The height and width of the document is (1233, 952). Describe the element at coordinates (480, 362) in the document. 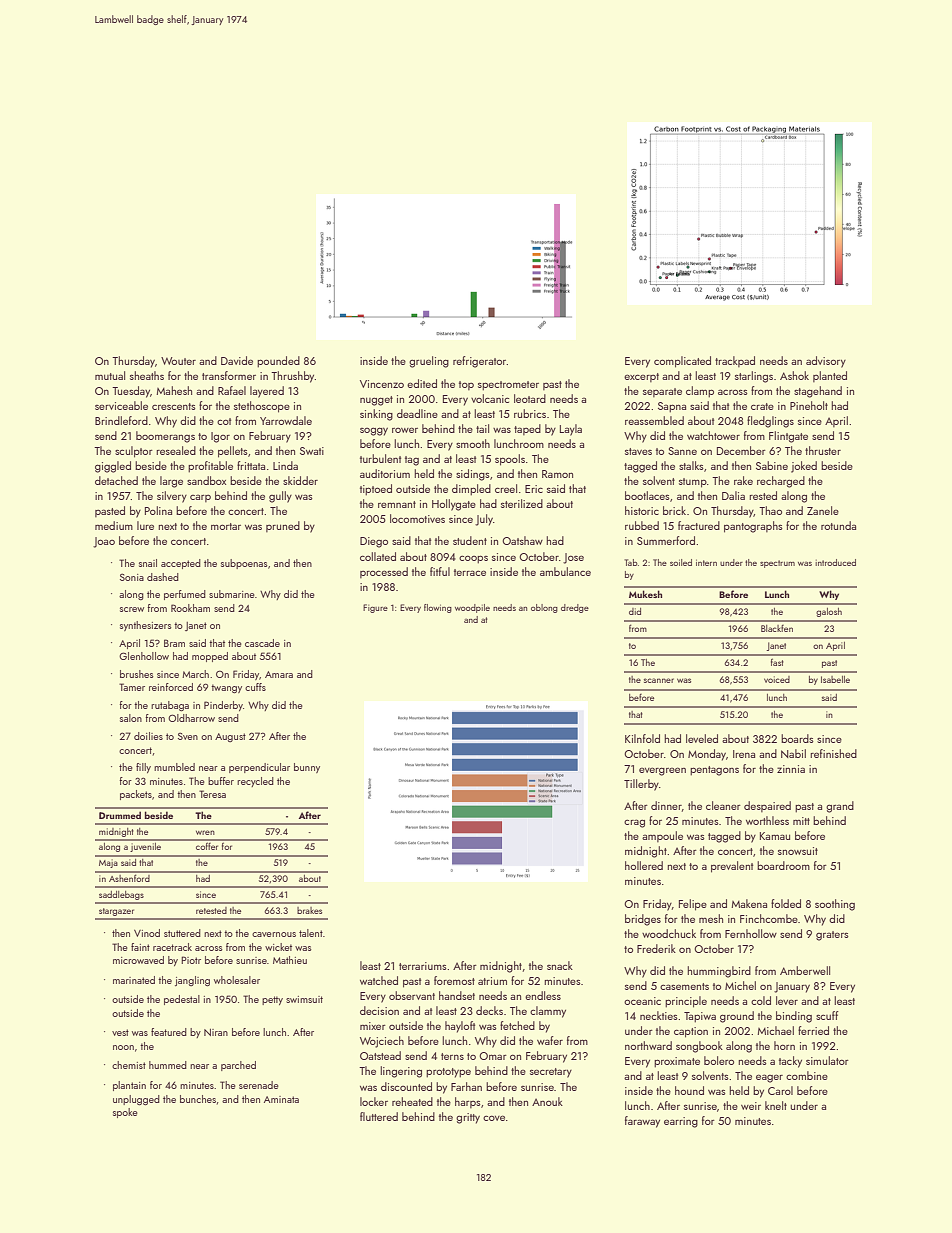

I see `refrigerator` at that location.
